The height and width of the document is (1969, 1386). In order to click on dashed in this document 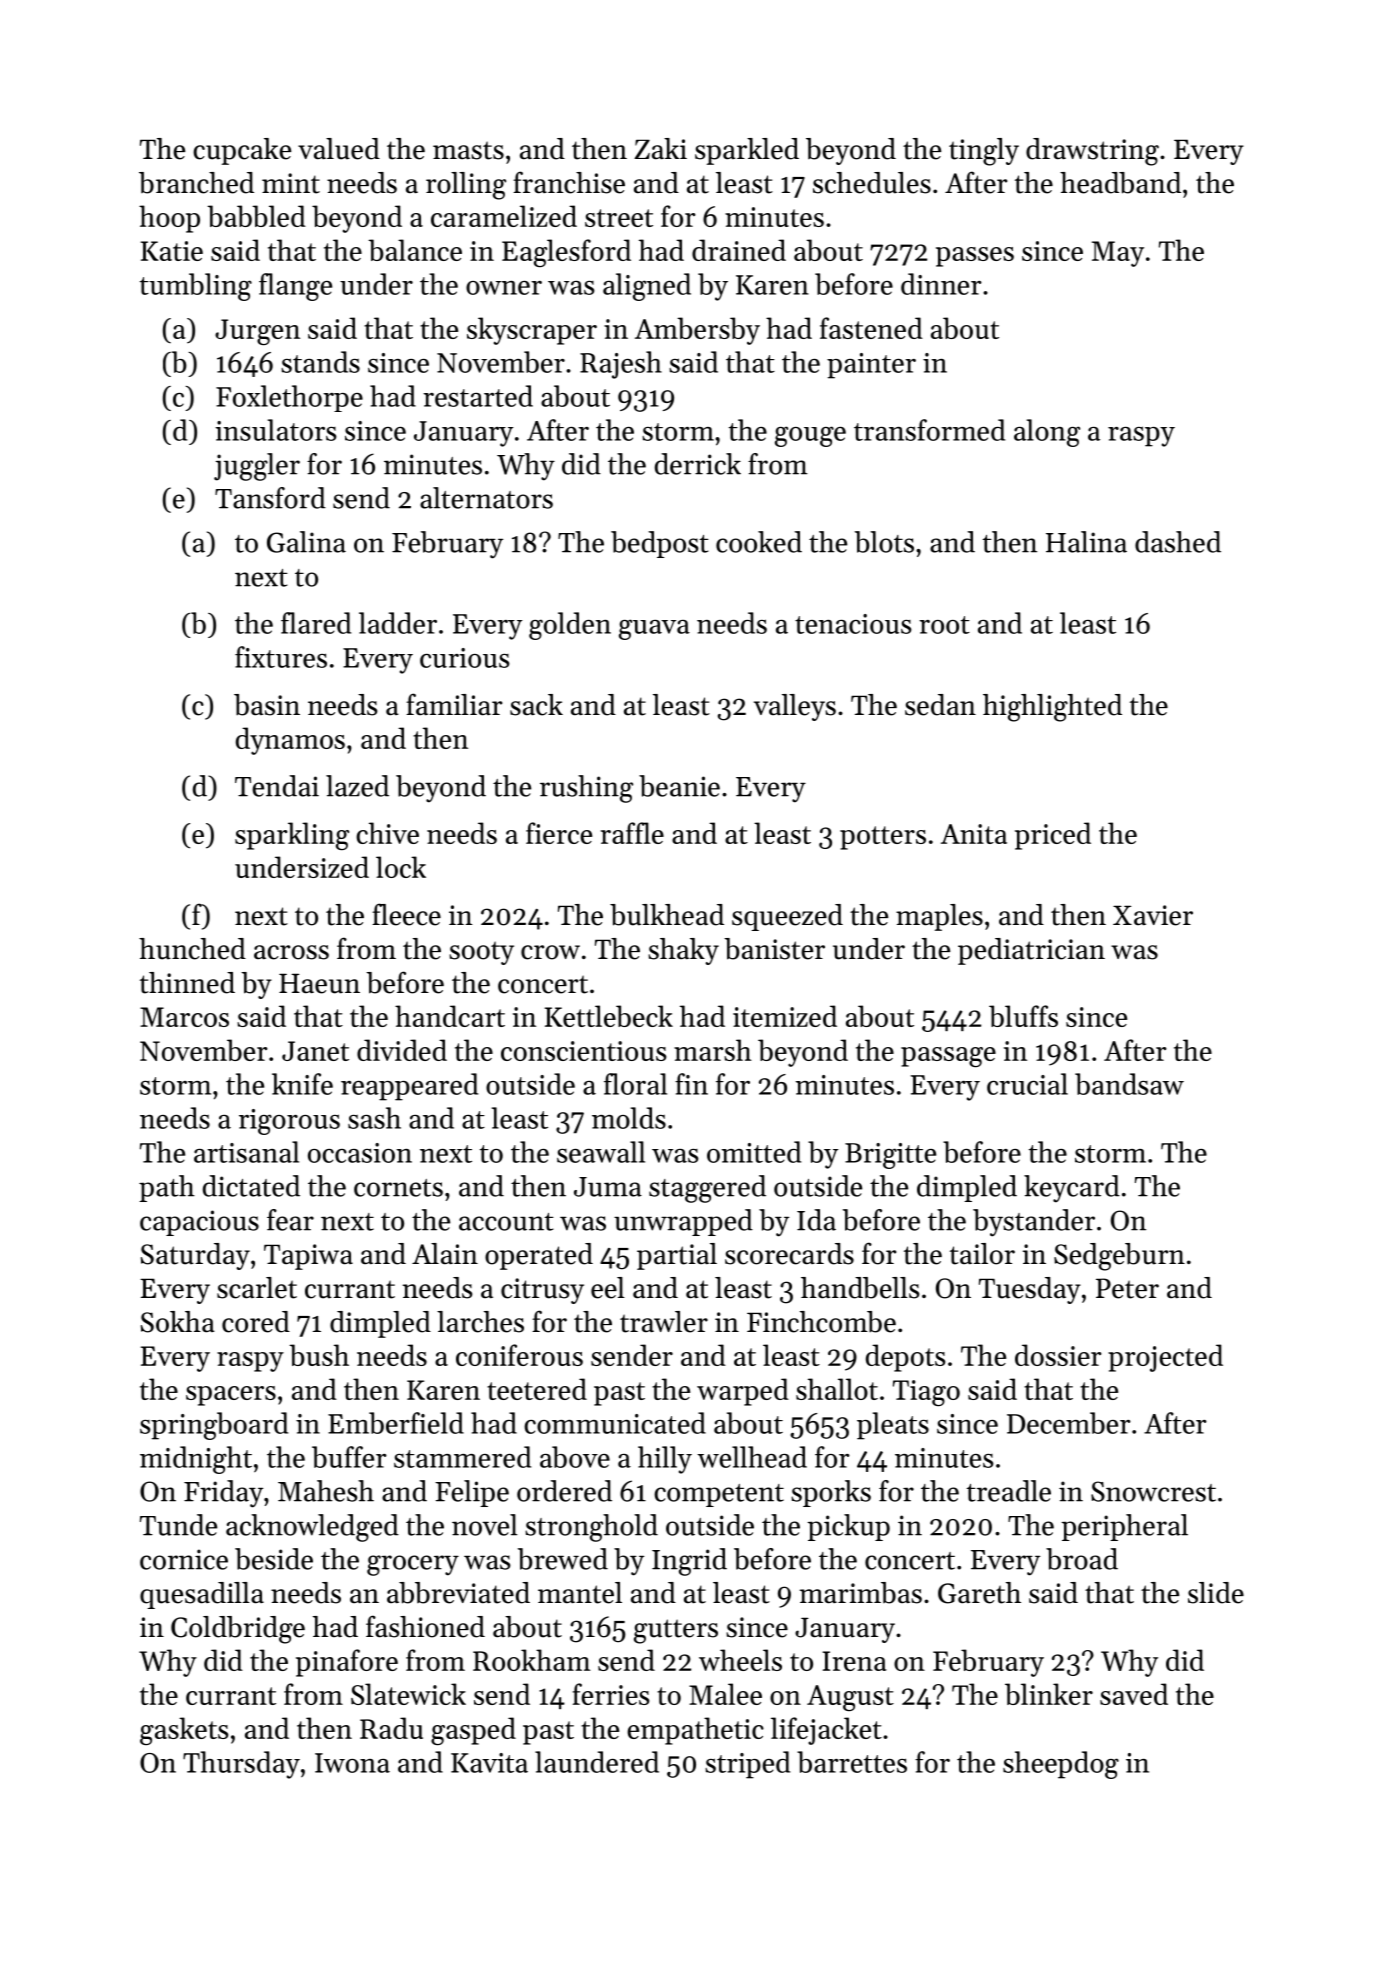, I will do `click(1178, 542)`.
